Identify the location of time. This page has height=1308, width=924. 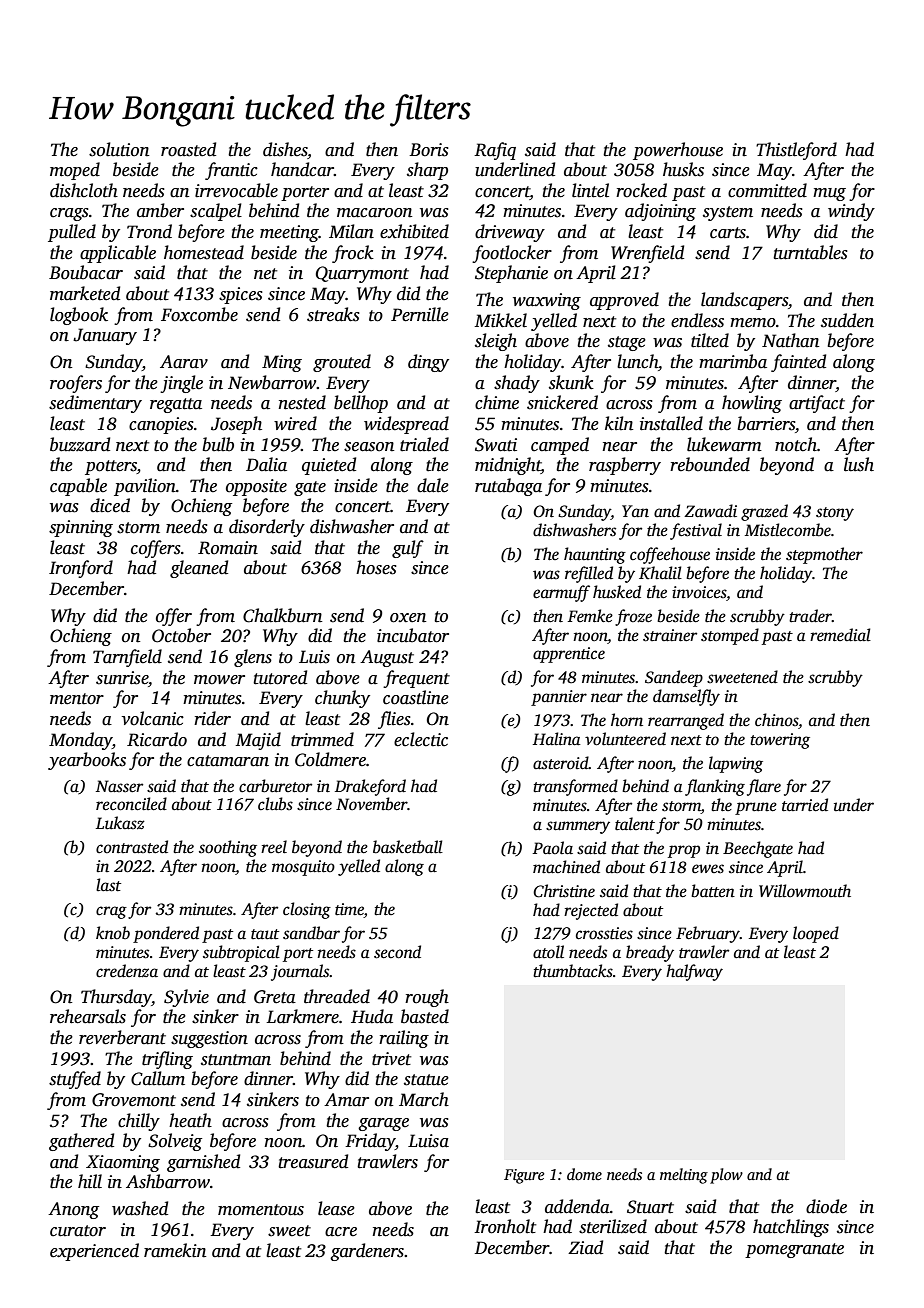
(349, 910).
